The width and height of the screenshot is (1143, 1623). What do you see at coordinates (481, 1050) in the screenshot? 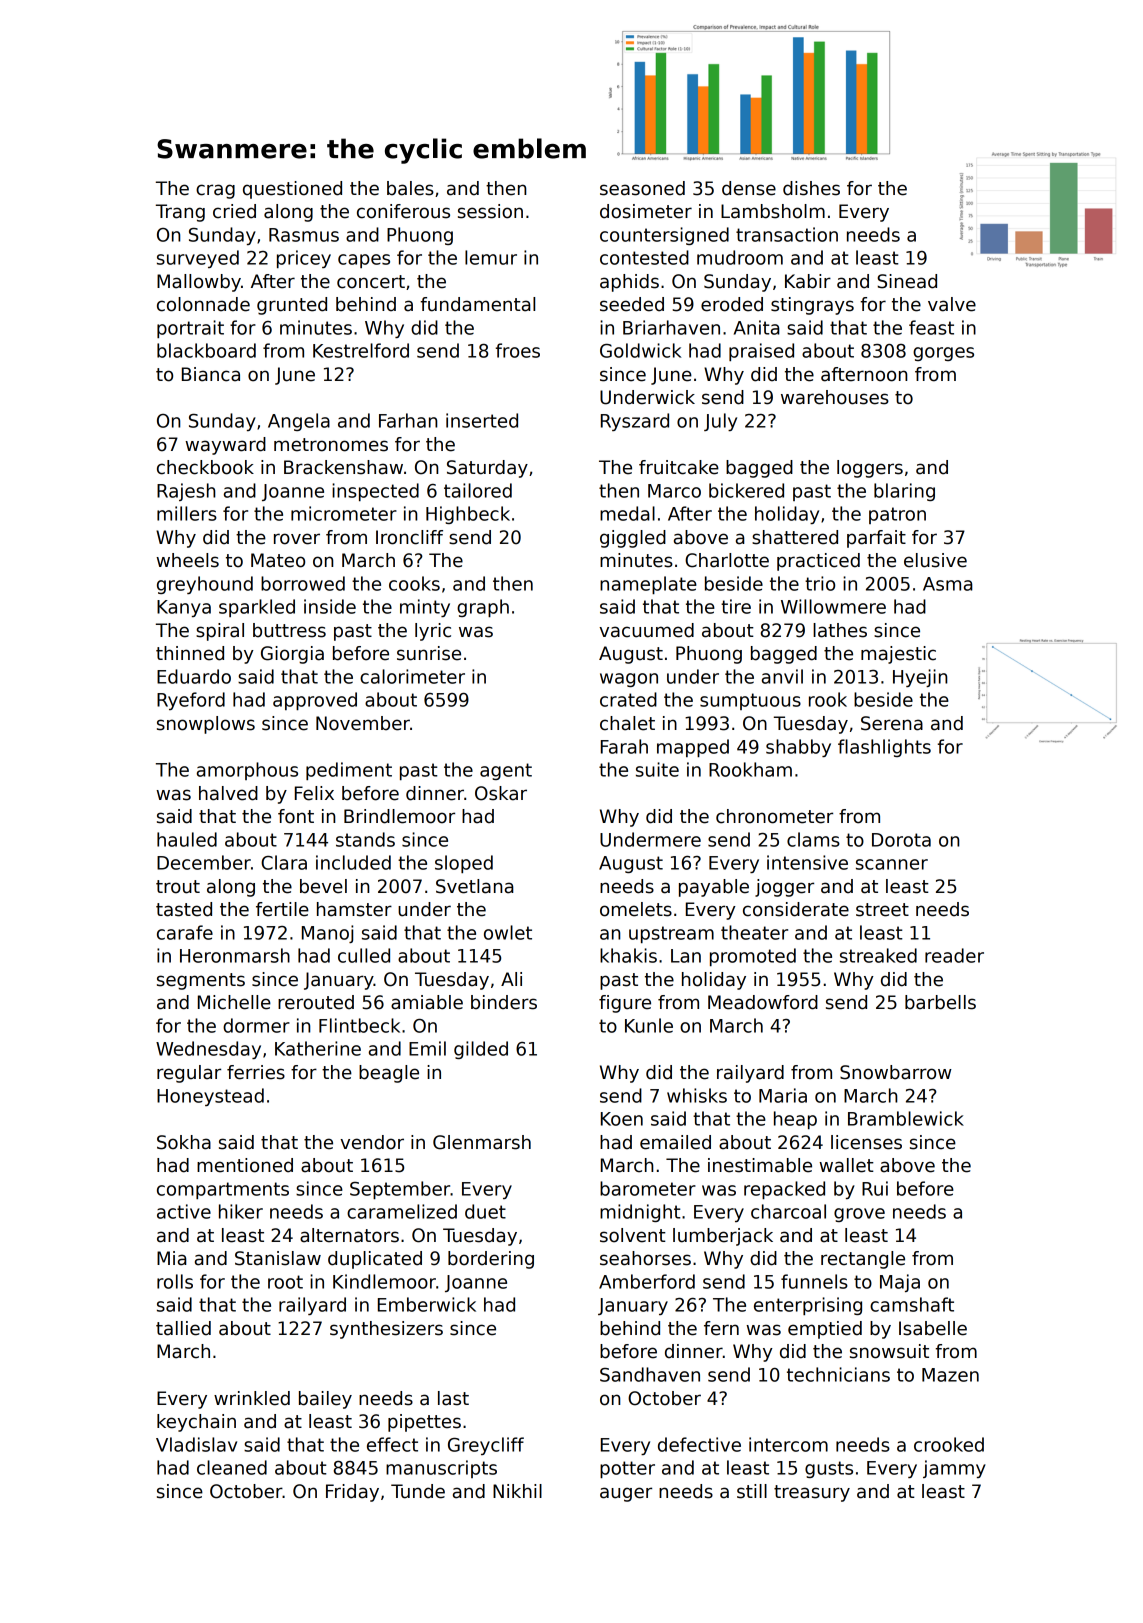
I see `gilded` at bounding box center [481, 1050].
